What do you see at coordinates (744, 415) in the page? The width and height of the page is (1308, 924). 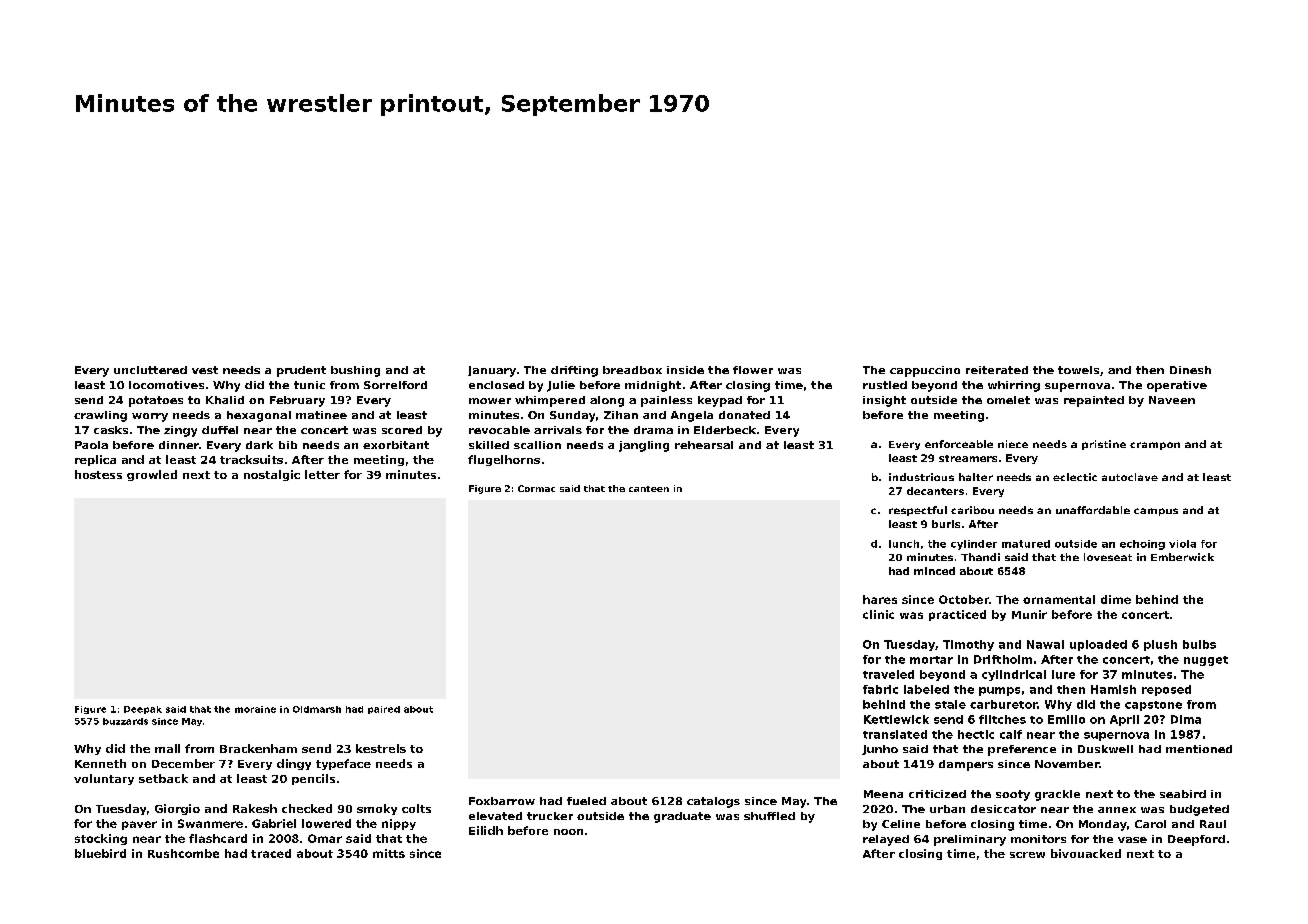 I see `donated` at bounding box center [744, 415].
